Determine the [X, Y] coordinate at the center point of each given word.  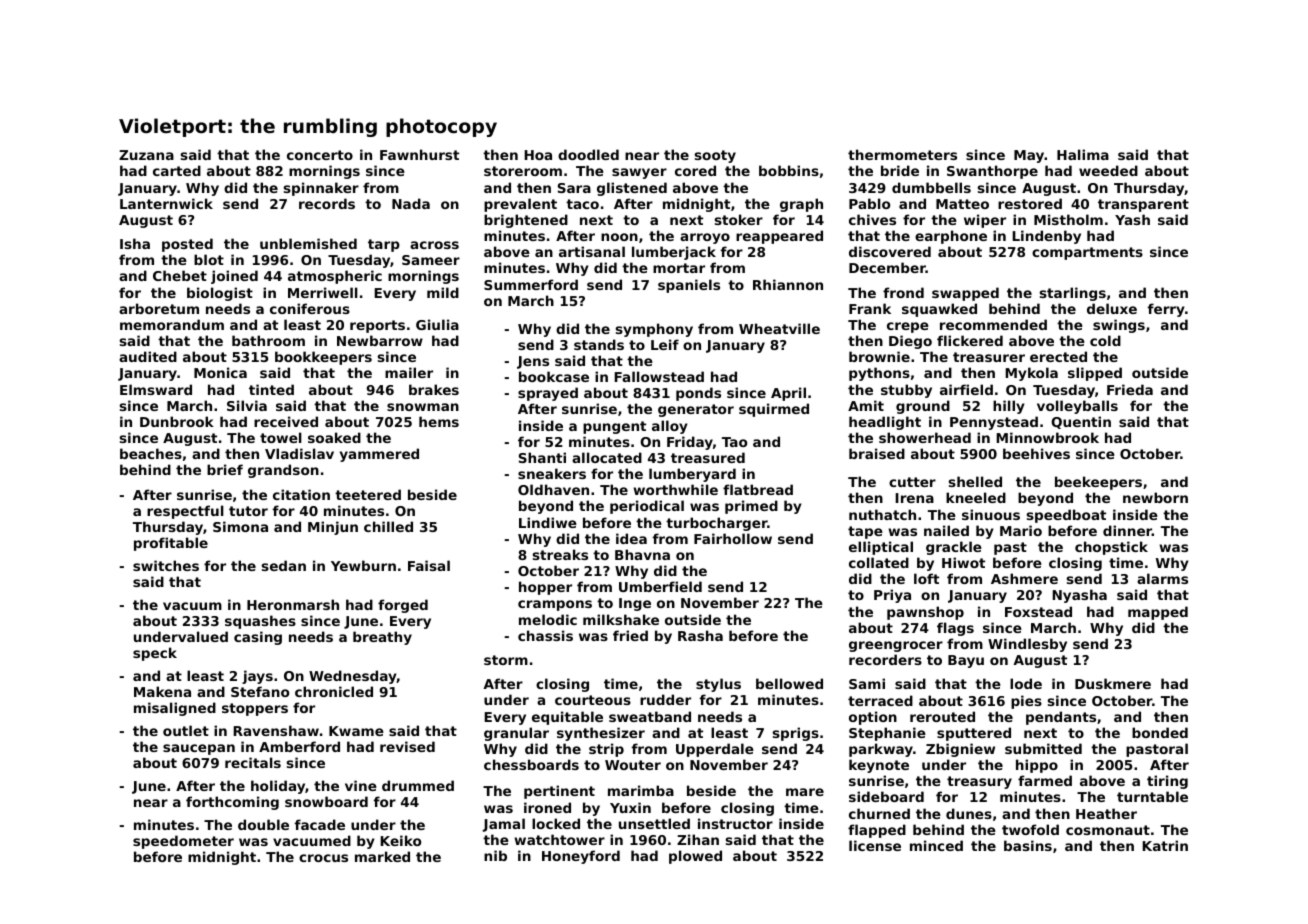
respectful [185, 512]
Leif [665, 344]
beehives [1036, 453]
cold [1105, 340]
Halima [1083, 154]
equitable [567, 718]
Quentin [1081, 422]
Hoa [538, 155]
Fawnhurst [419, 154]
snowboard [326, 801]
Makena [162, 691]
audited [148, 356]
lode [1026, 683]
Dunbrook [177, 421]
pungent [614, 427]
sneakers [552, 473]
